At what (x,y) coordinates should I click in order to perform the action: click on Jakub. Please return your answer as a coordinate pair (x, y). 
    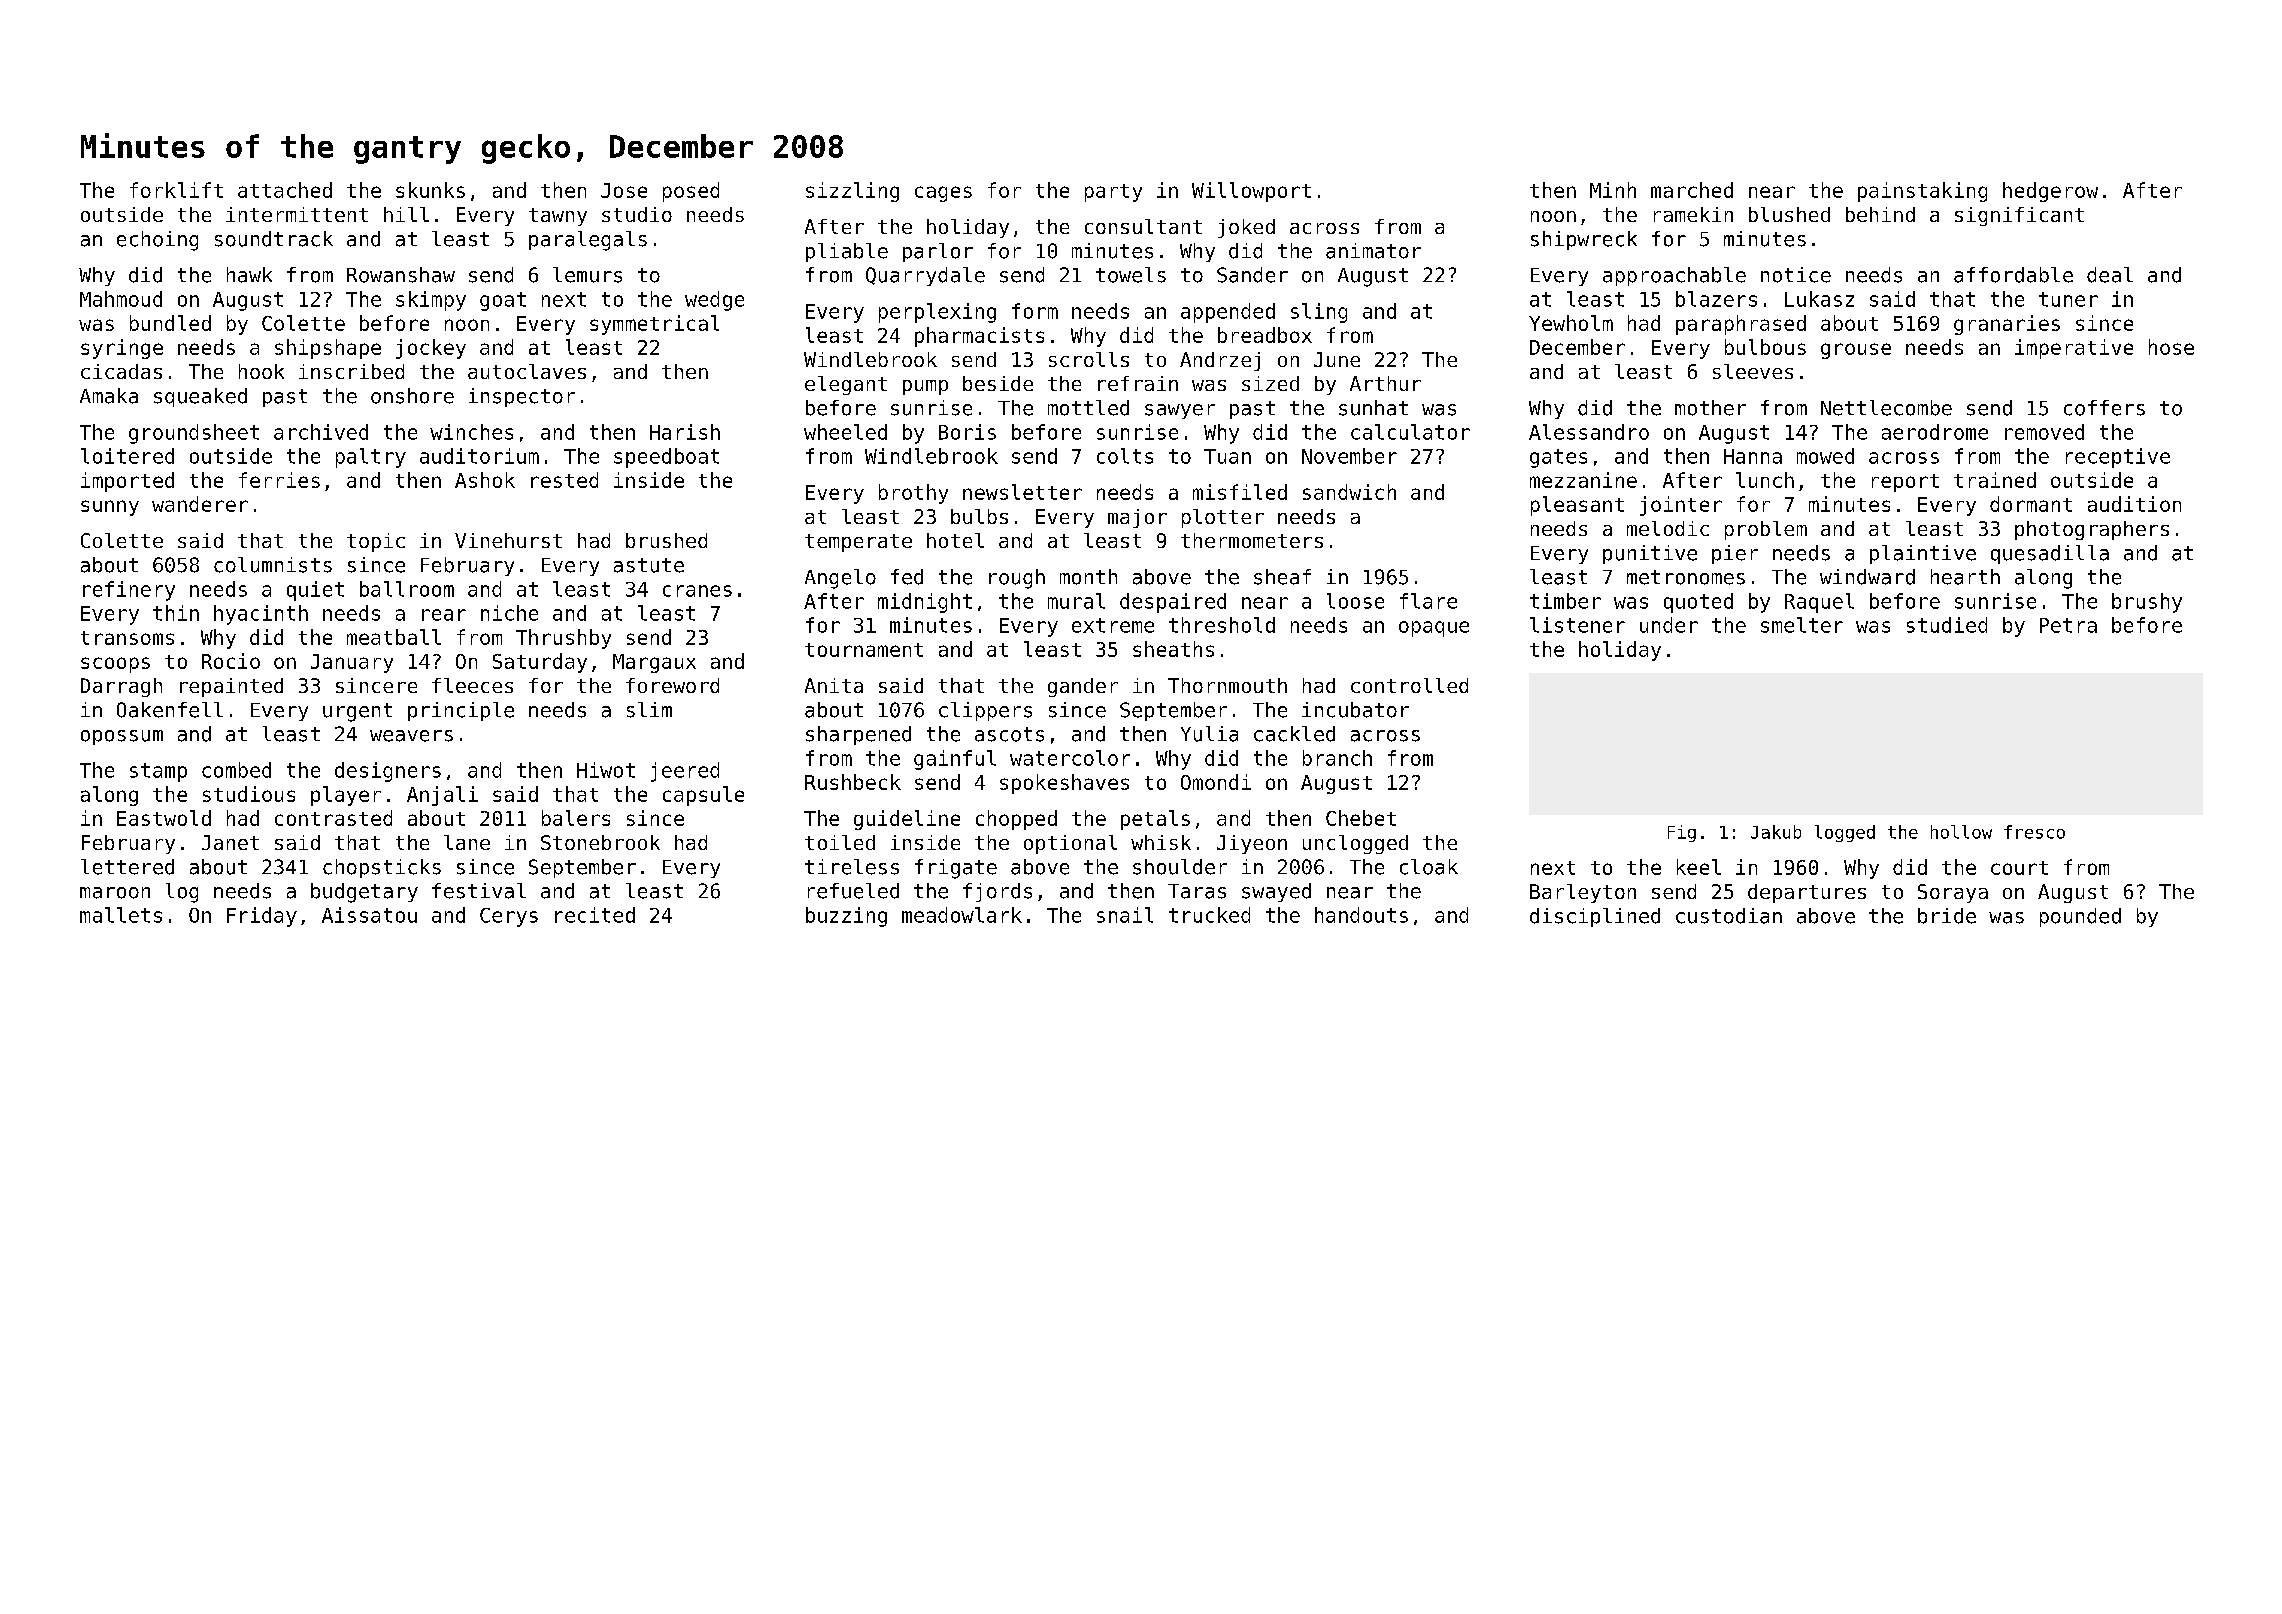
    Looking at the image, I should click on (1776, 832).
